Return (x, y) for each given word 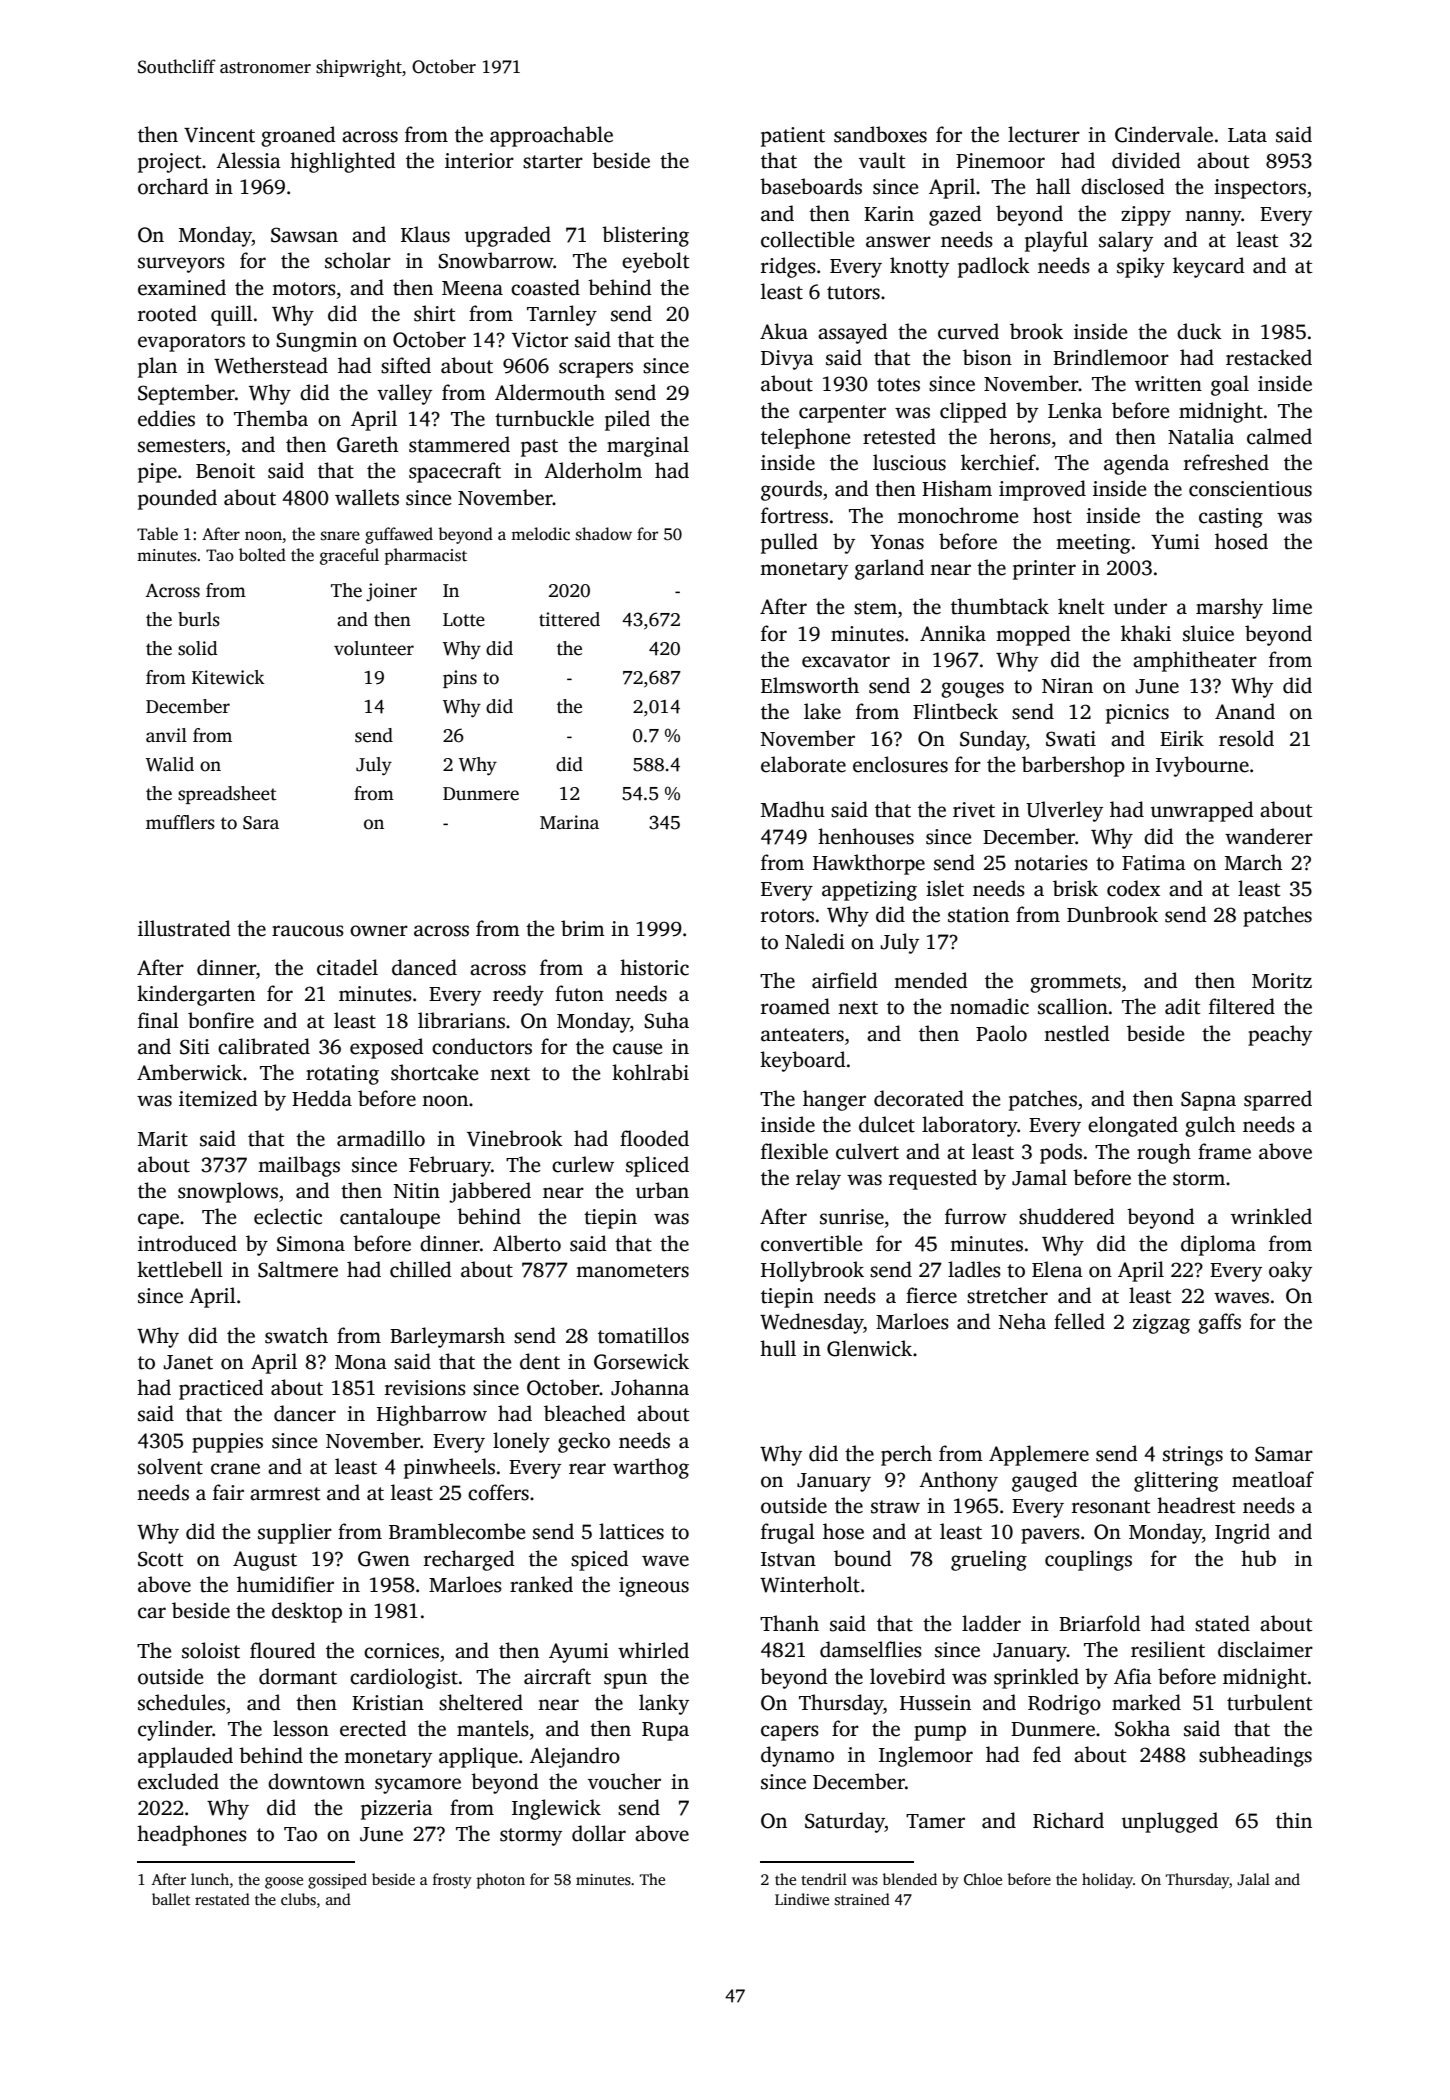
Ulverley (1064, 811)
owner (379, 931)
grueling (989, 1560)
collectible (808, 239)
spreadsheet (227, 795)
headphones (192, 1835)
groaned (298, 136)
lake (822, 711)
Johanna (650, 1387)
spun (625, 1681)
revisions (425, 1388)
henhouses (866, 836)
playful (1056, 241)
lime (1292, 606)
